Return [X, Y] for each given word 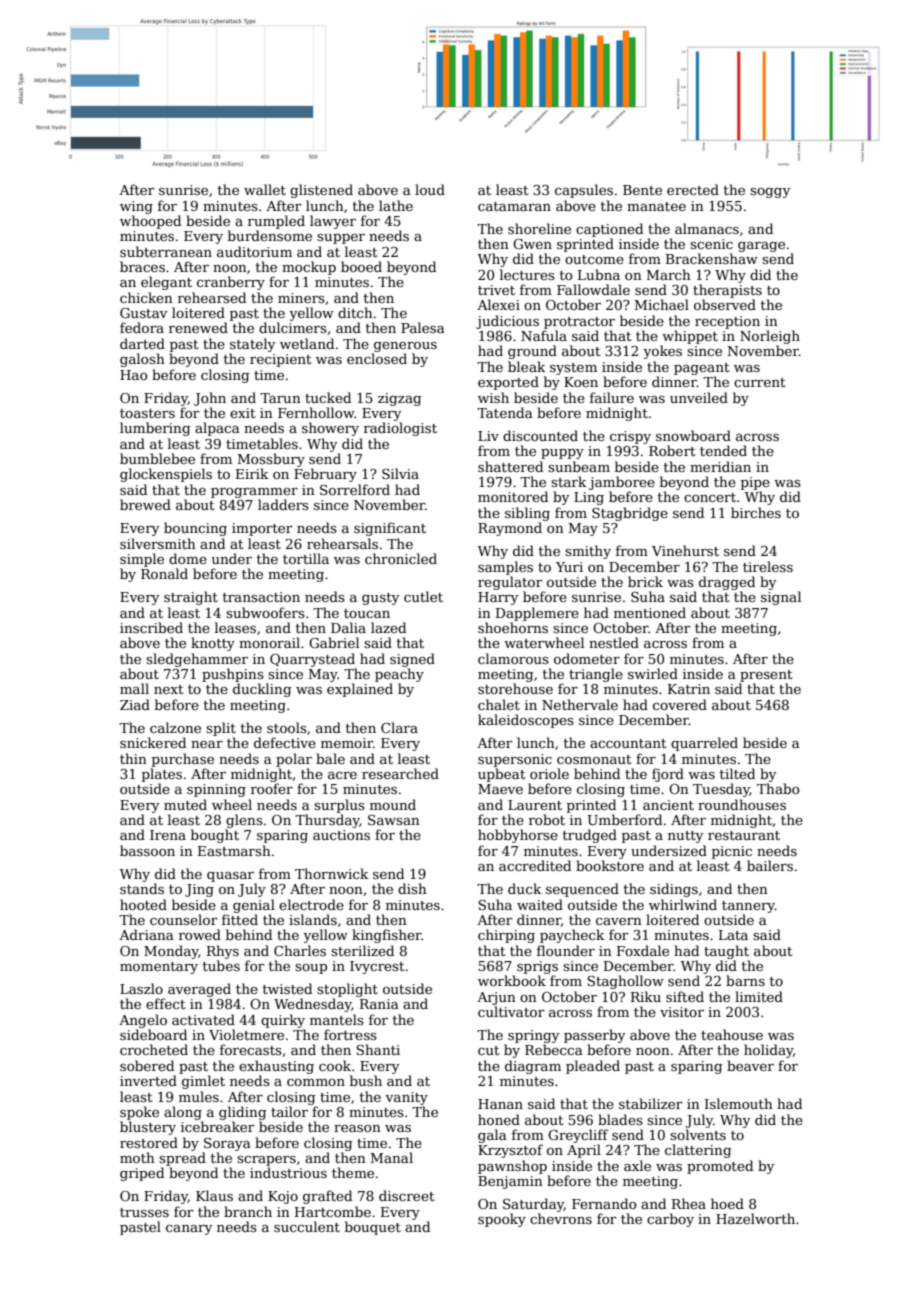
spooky [502, 1220]
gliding [242, 1113]
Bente [642, 190]
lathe [396, 205]
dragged [727, 583]
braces [142, 266]
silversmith [158, 543]
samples [505, 568]
